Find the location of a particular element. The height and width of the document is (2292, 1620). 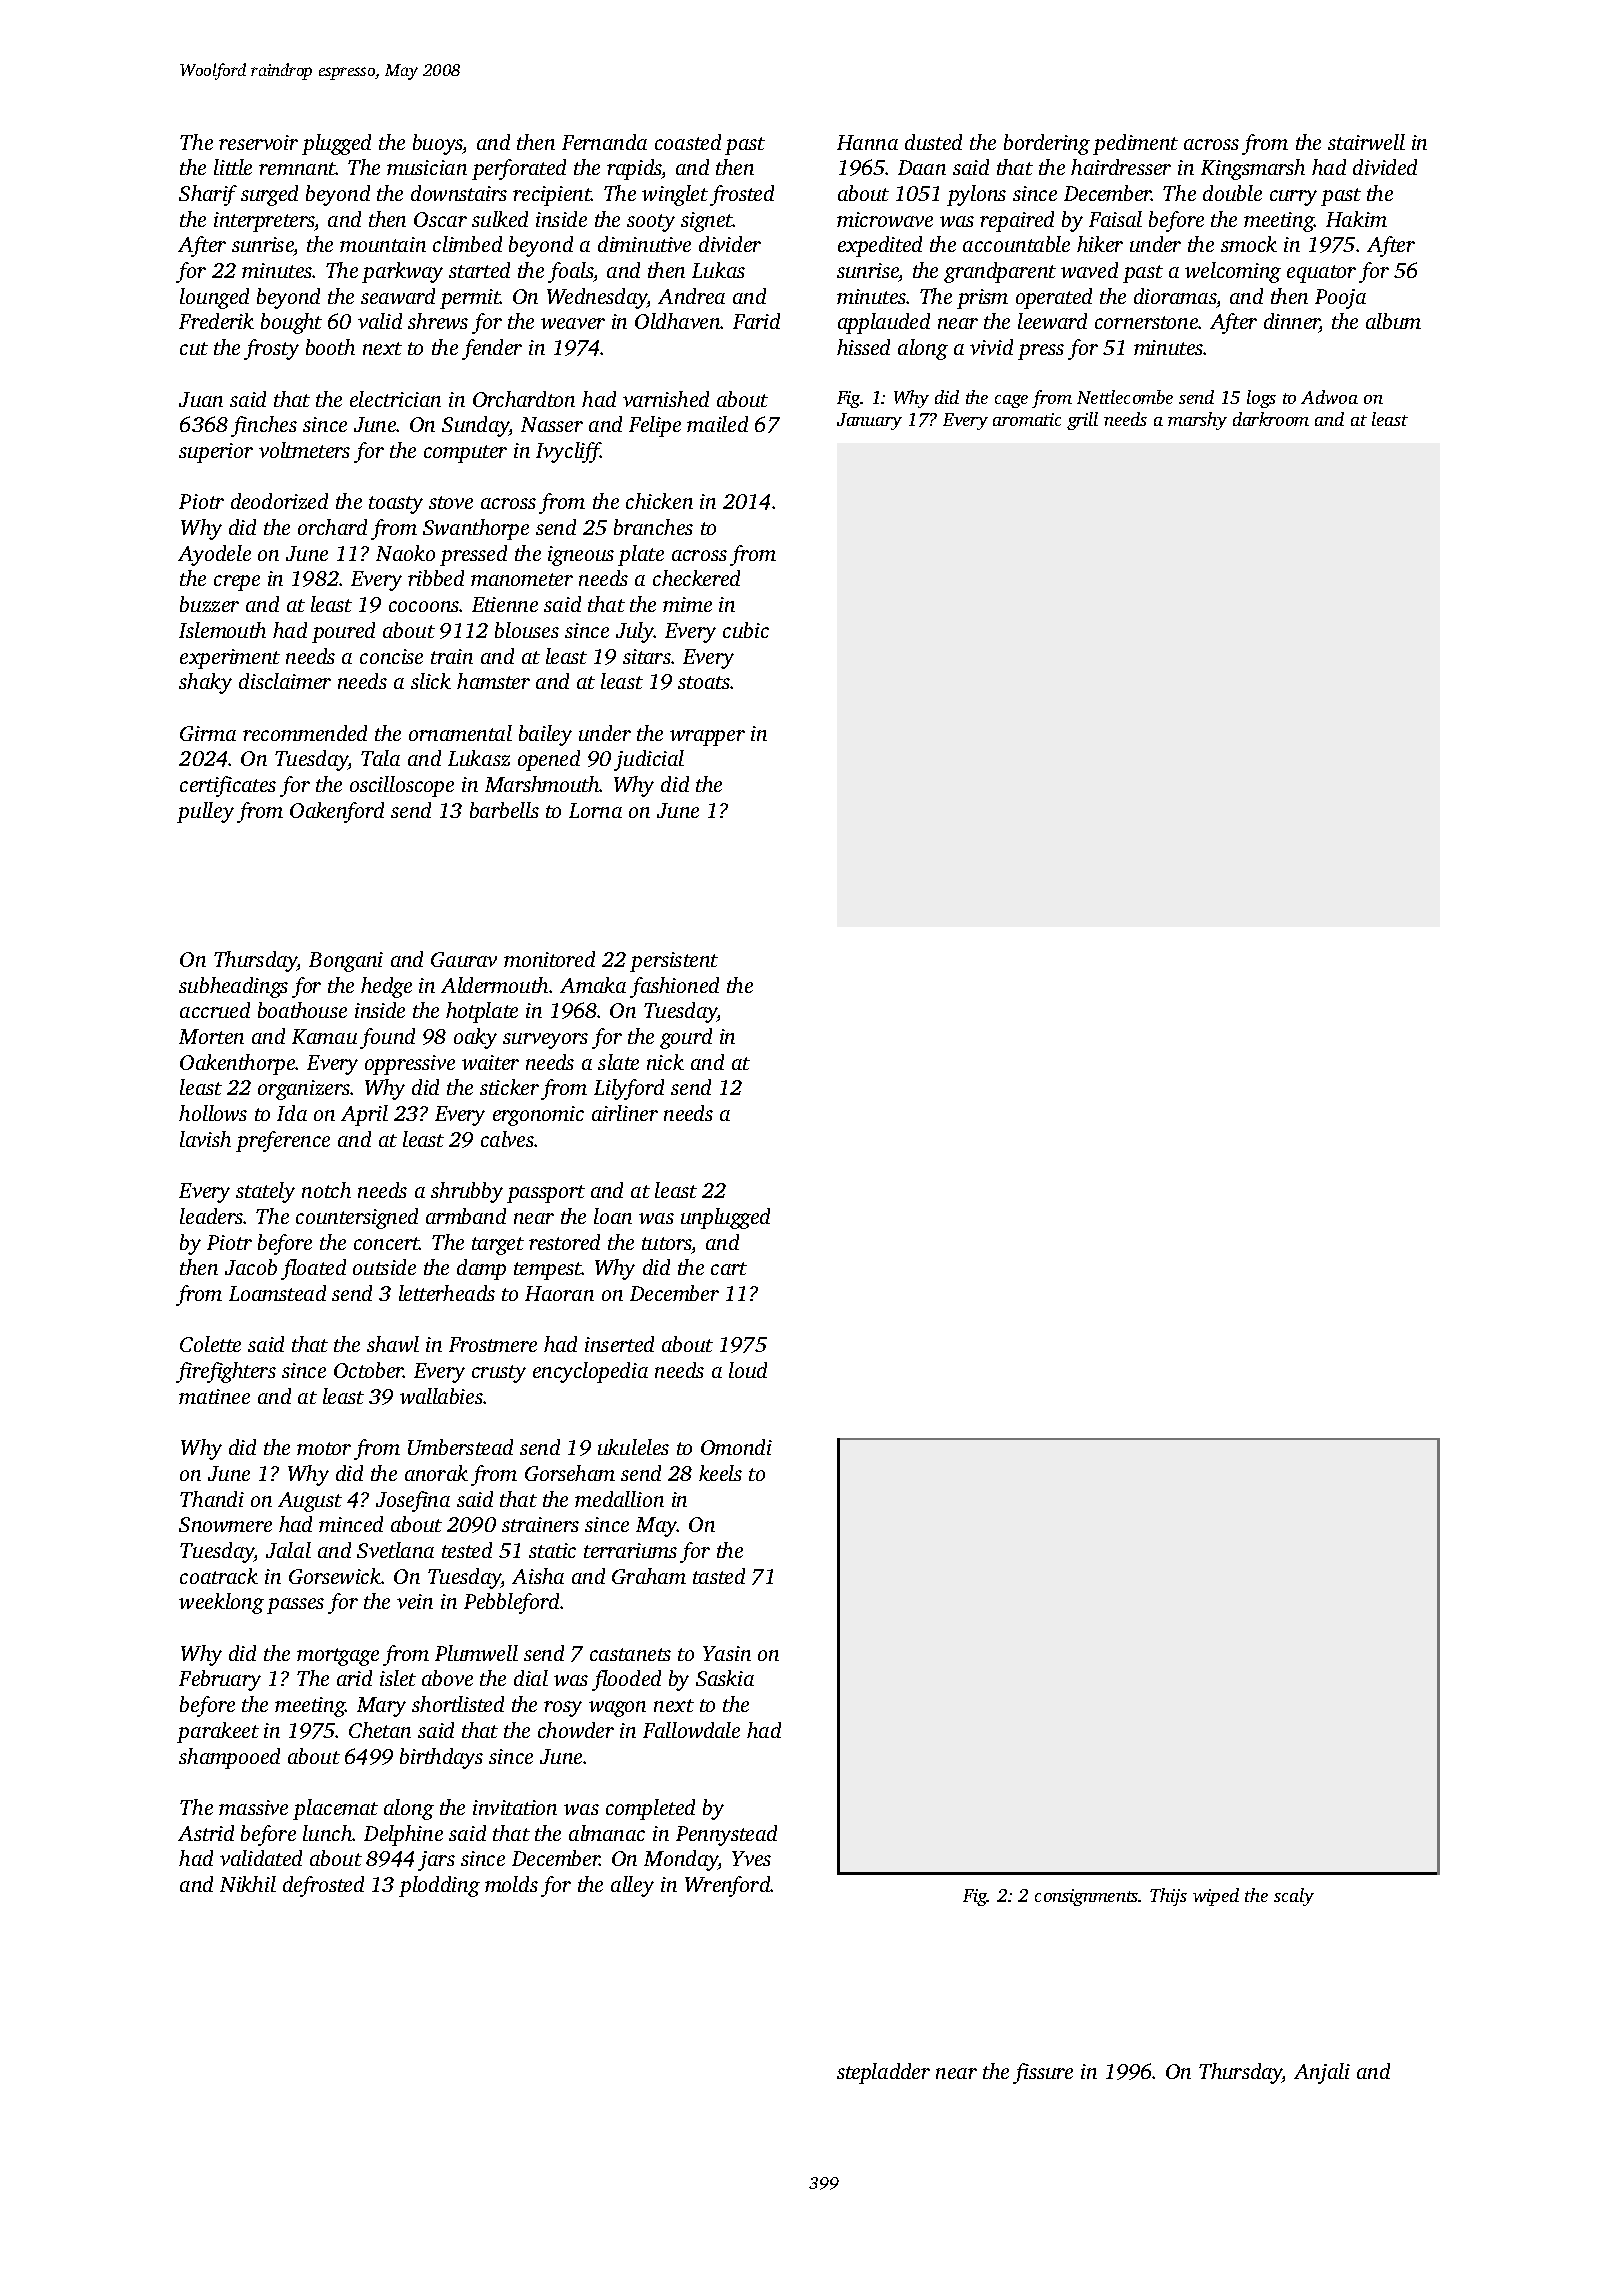

checkered is located at coordinates (696, 578).
